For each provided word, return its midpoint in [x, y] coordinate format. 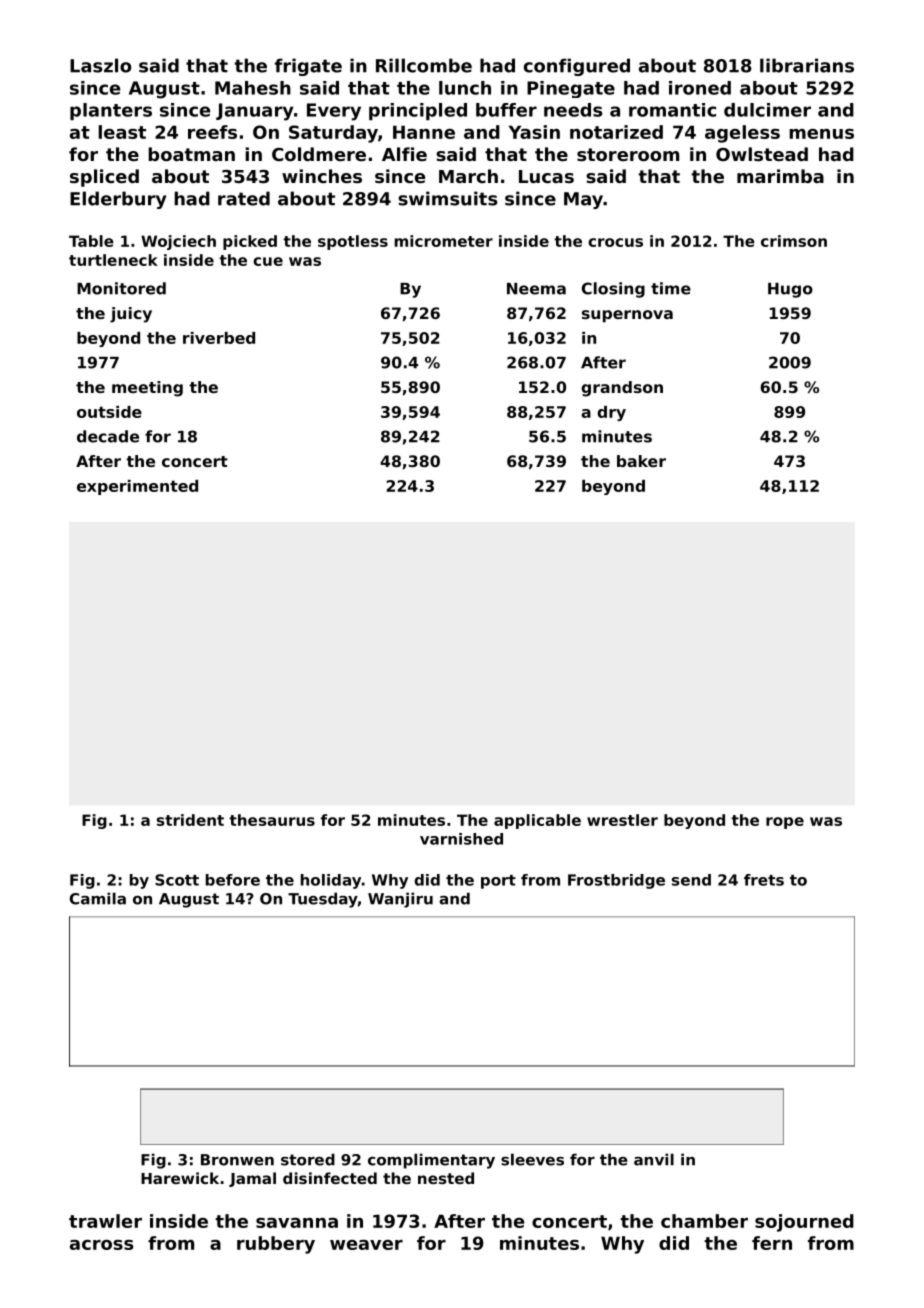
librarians [807, 65]
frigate [308, 67]
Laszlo [100, 65]
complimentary [431, 1161]
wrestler [622, 820]
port [498, 882]
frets [764, 880]
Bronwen [237, 1160]
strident [190, 820]
